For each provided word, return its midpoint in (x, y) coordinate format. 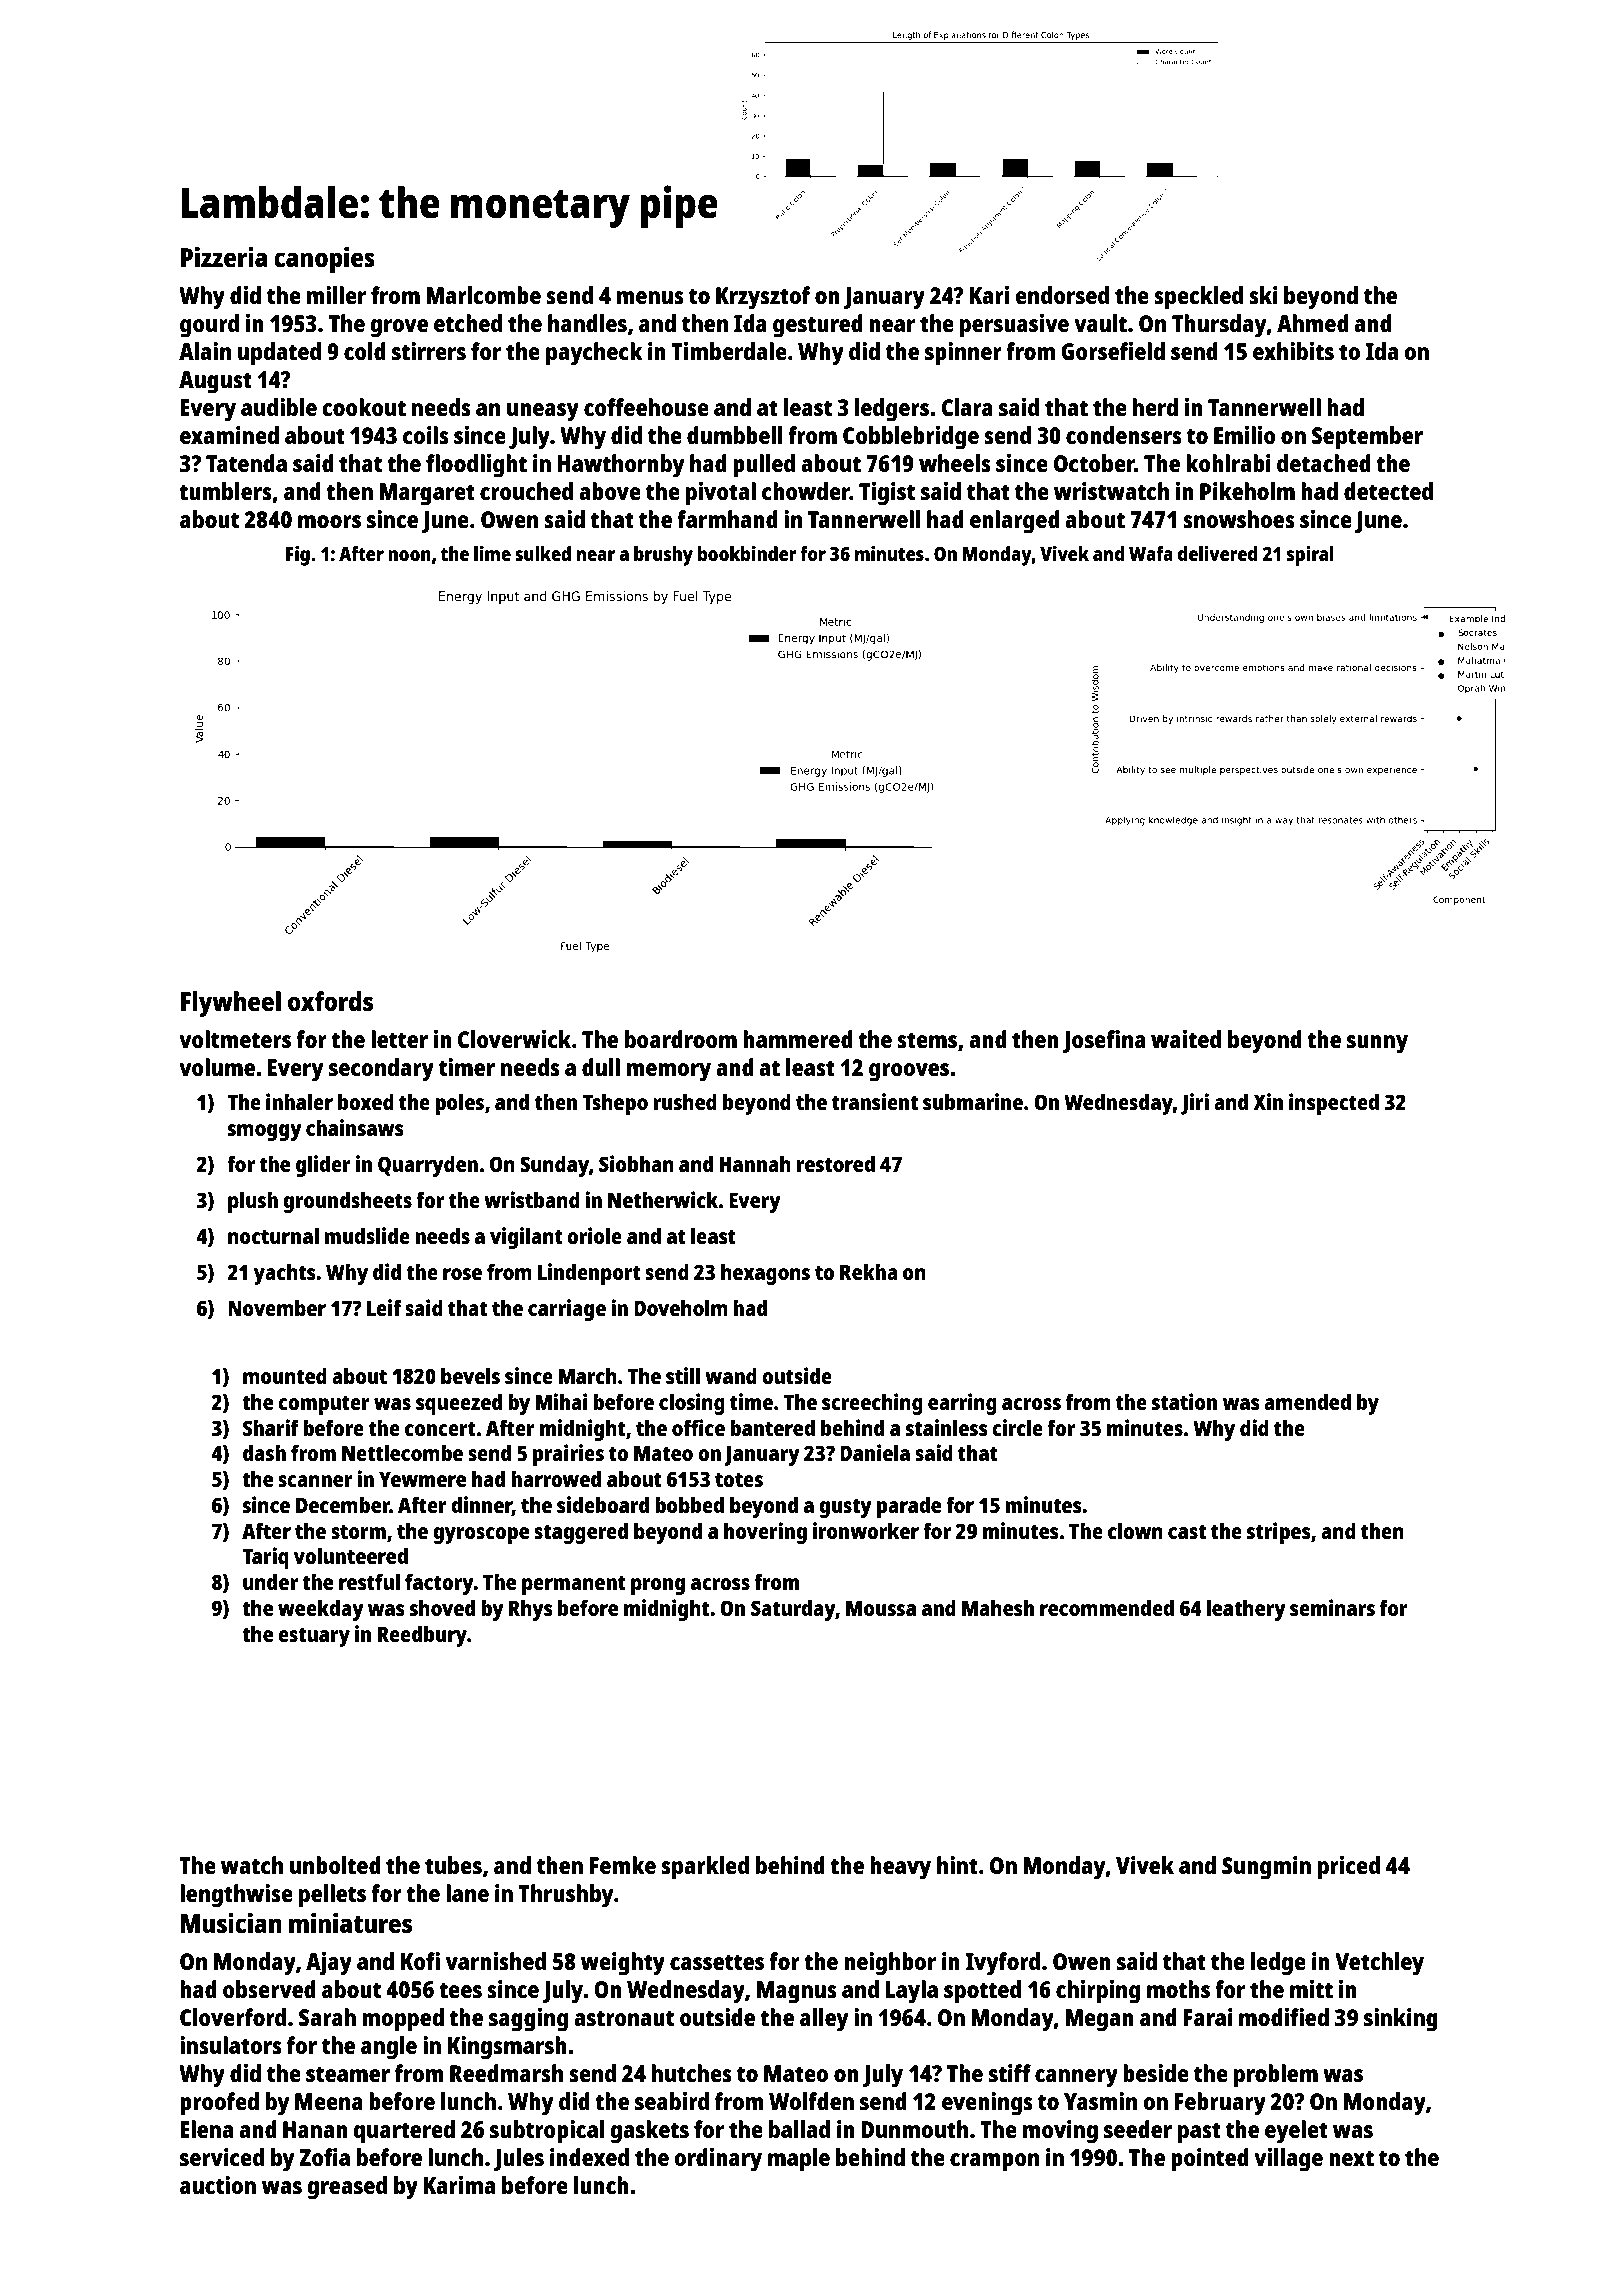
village (1288, 2160)
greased (347, 2188)
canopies (324, 260)
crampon (994, 2162)
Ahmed (1313, 323)
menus (650, 297)
